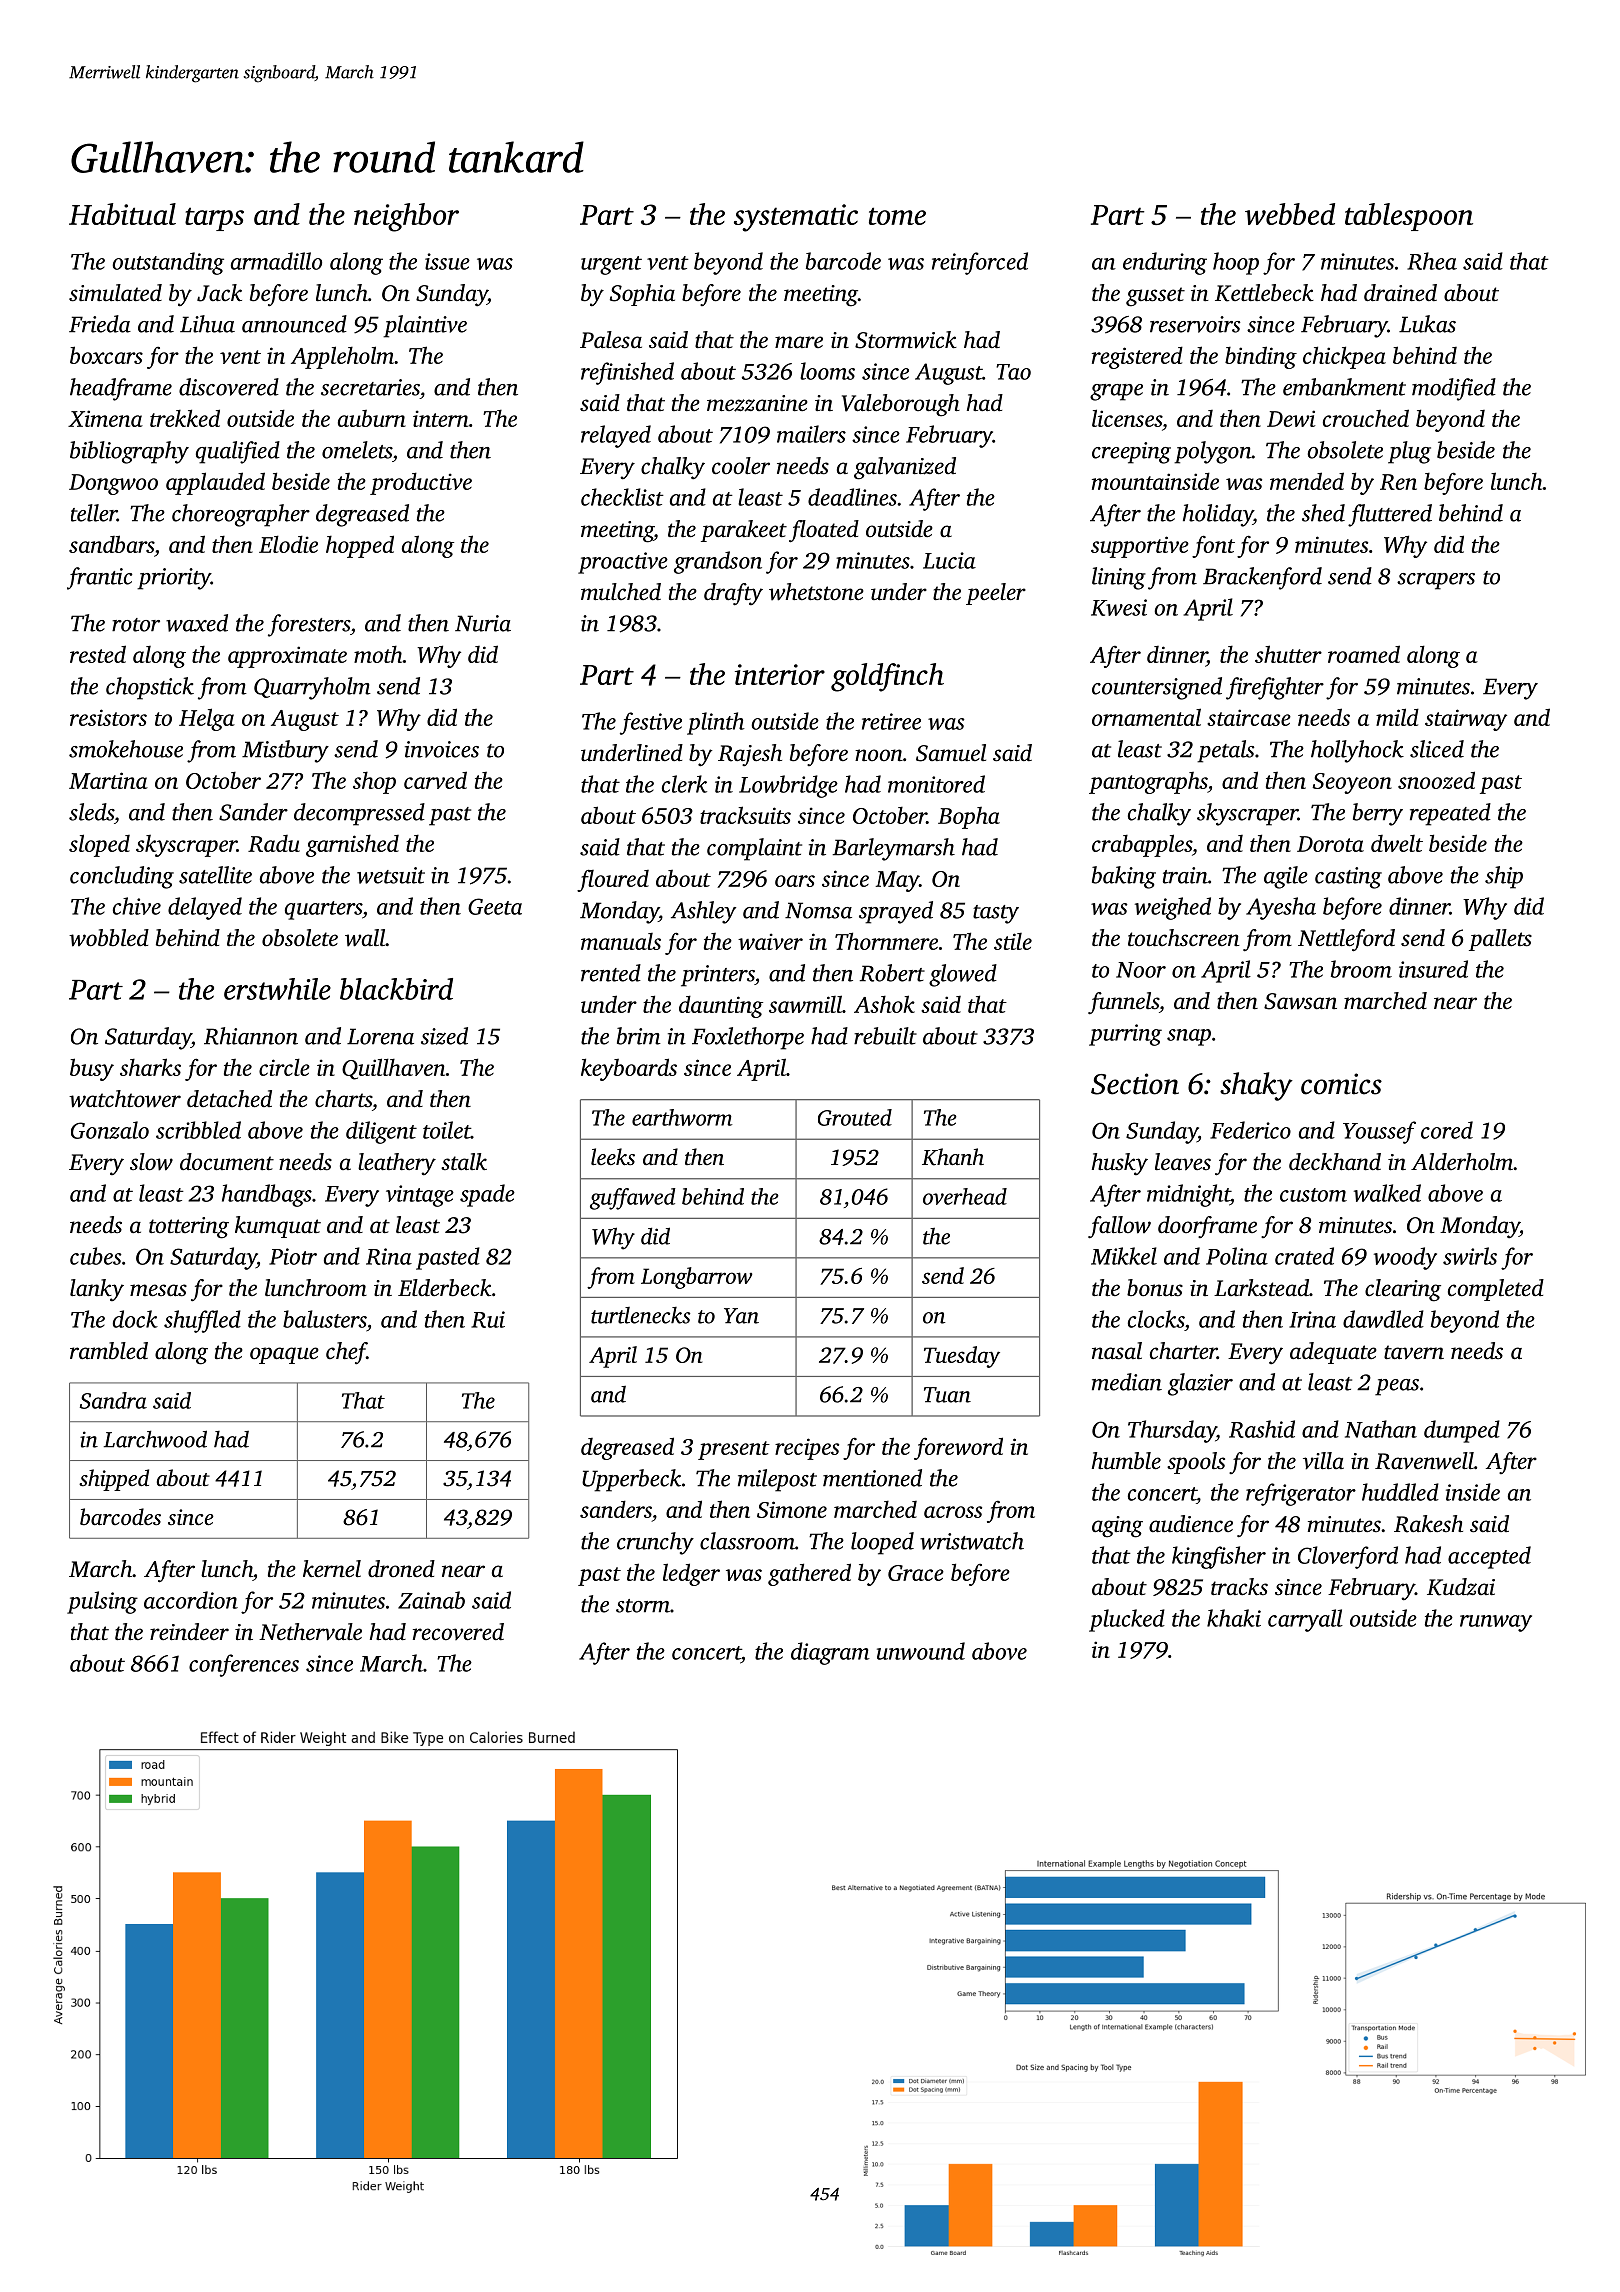 The width and height of the image is (1620, 2292). What do you see at coordinates (94, 513) in the image?
I see `teller` at bounding box center [94, 513].
